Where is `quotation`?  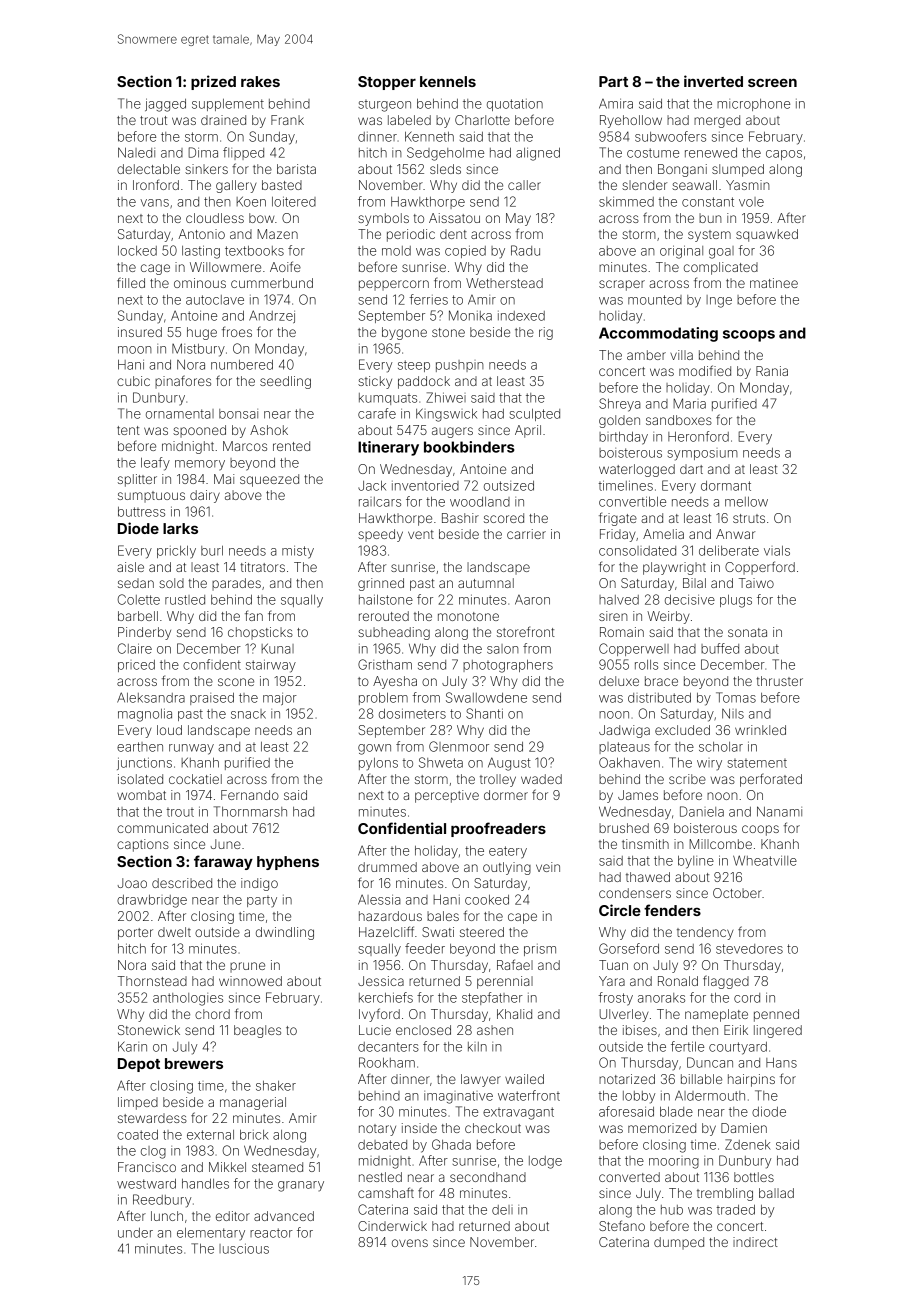 quotation is located at coordinates (515, 105).
